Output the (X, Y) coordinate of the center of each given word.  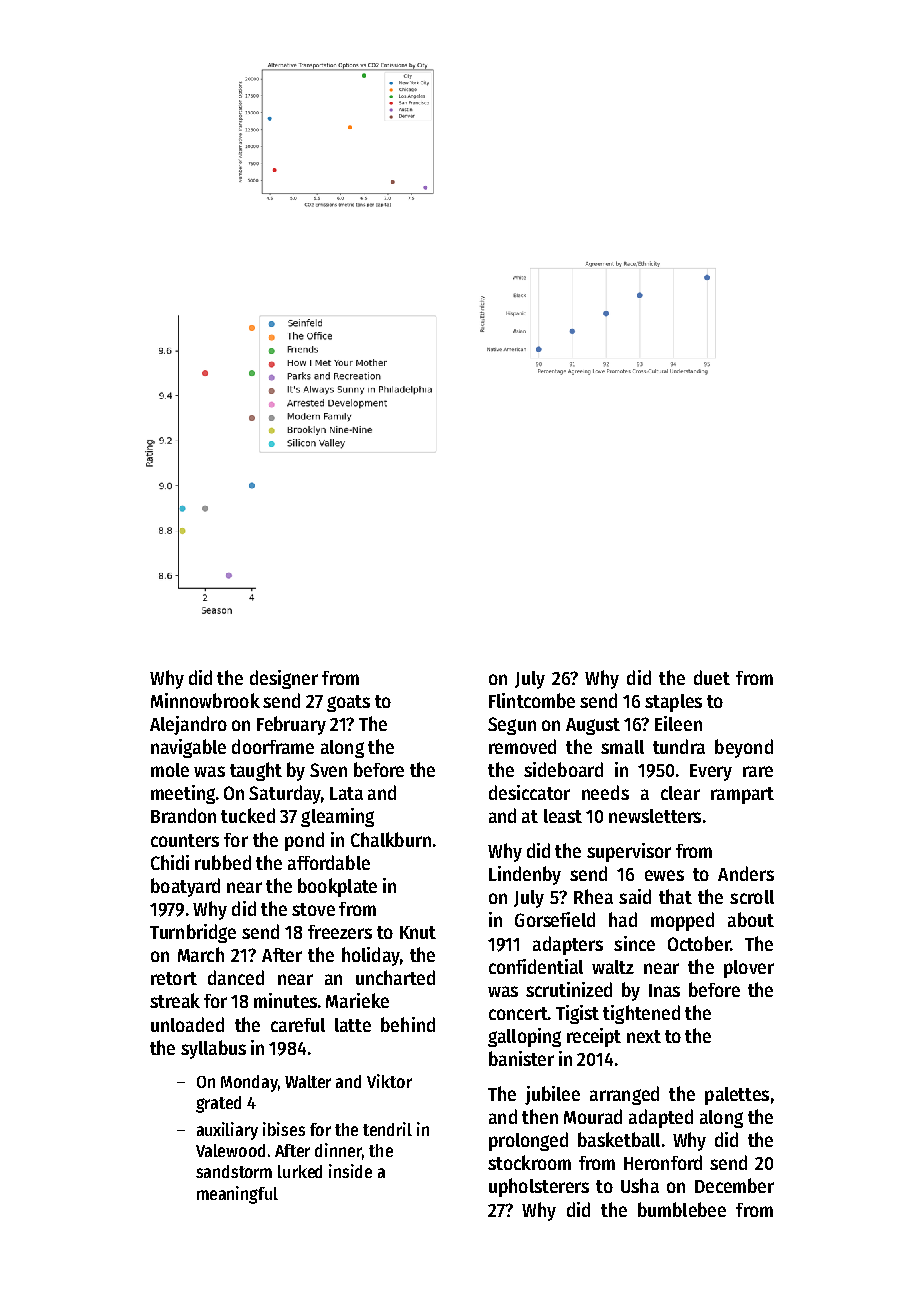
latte (353, 1025)
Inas (664, 990)
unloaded (187, 1024)
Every (711, 772)
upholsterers (539, 1187)
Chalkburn (391, 839)
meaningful (237, 1195)
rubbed (223, 862)
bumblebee (682, 1209)
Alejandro (188, 725)
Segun (512, 726)
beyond (744, 748)
